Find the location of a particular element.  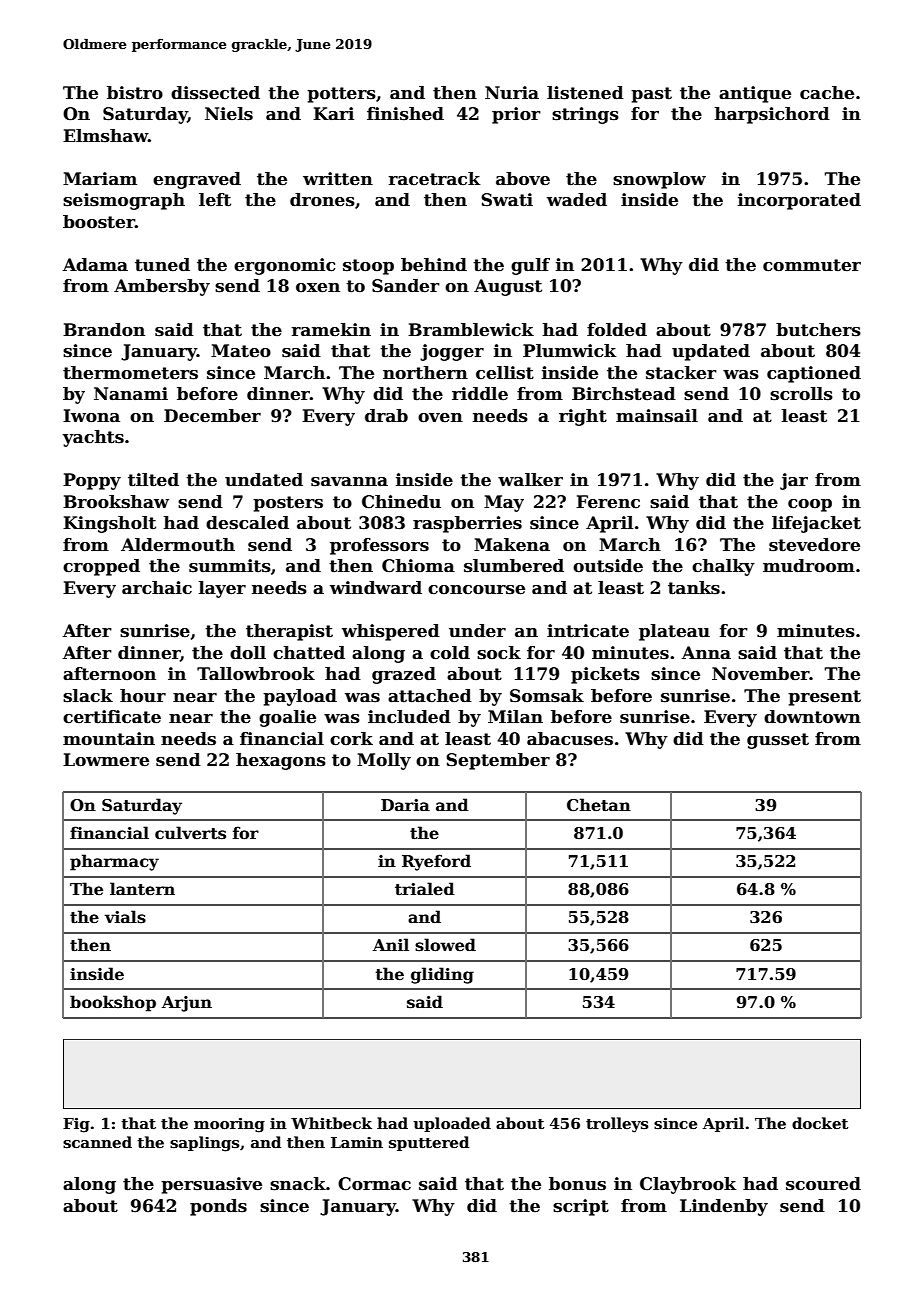

layer is located at coordinates (222, 589).
